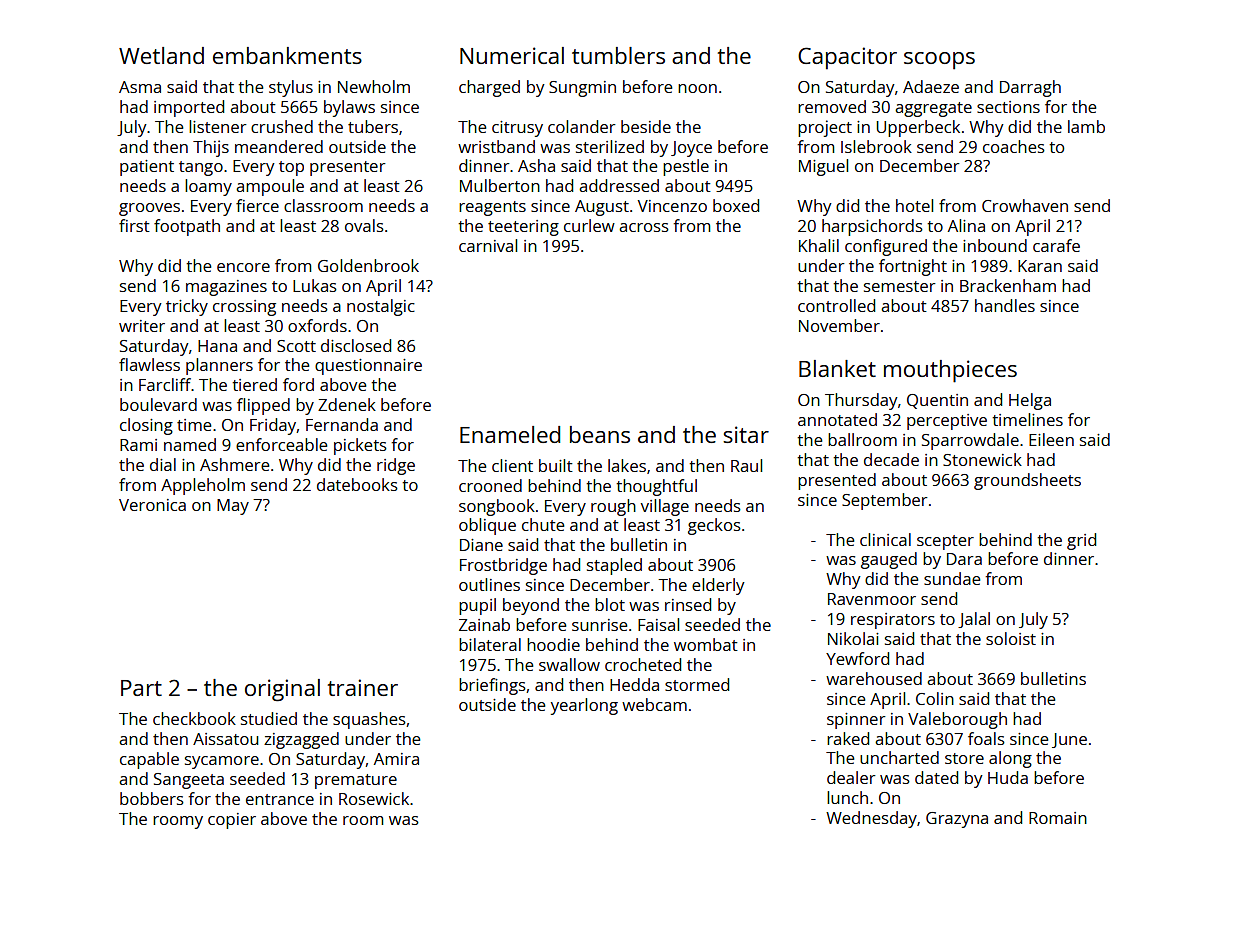  Describe the element at coordinates (134, 225) in the screenshot. I see `first` at that location.
